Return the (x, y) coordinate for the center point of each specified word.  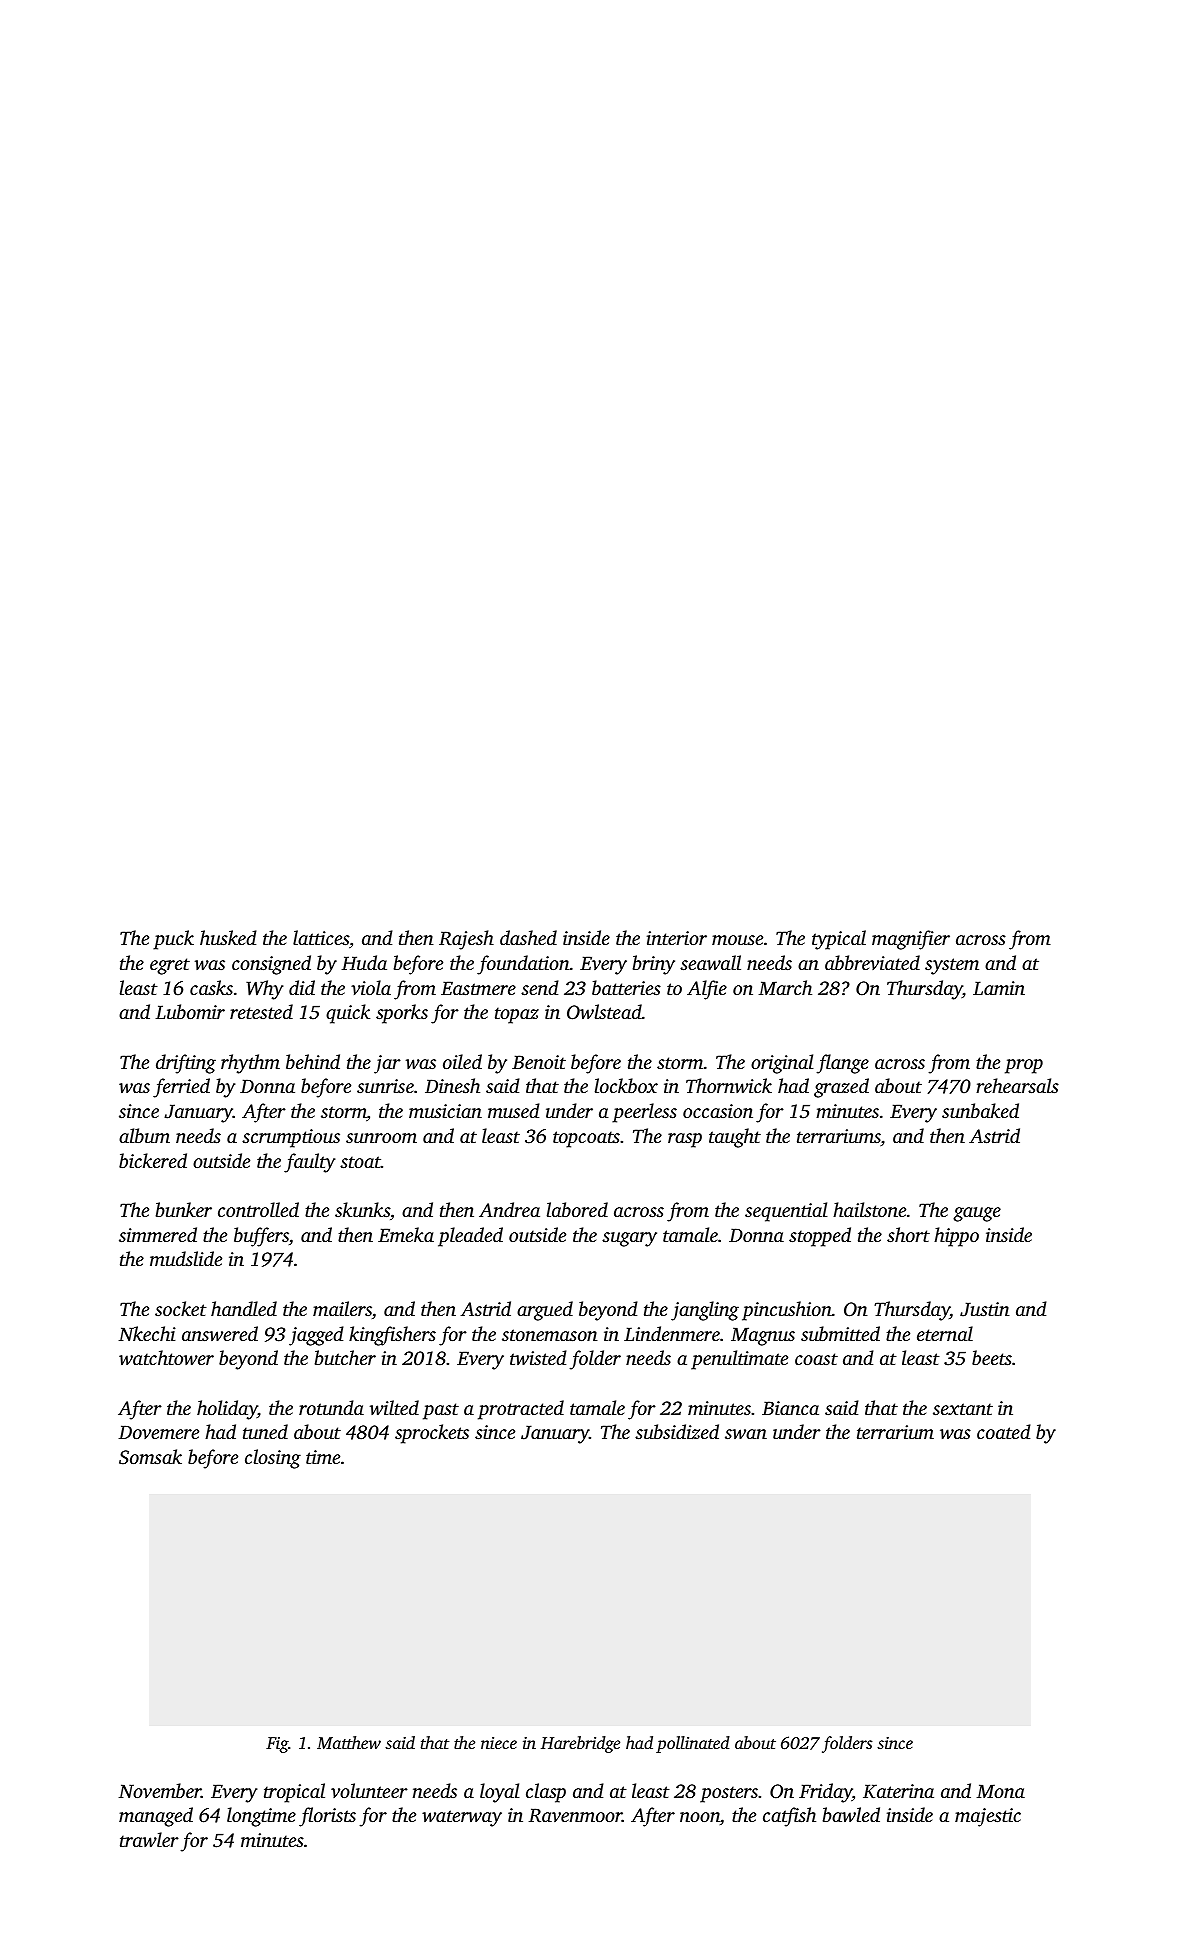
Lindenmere (672, 1333)
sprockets (432, 1434)
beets (992, 1357)
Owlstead (604, 1012)
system (952, 966)
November (160, 1790)
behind (313, 1061)
